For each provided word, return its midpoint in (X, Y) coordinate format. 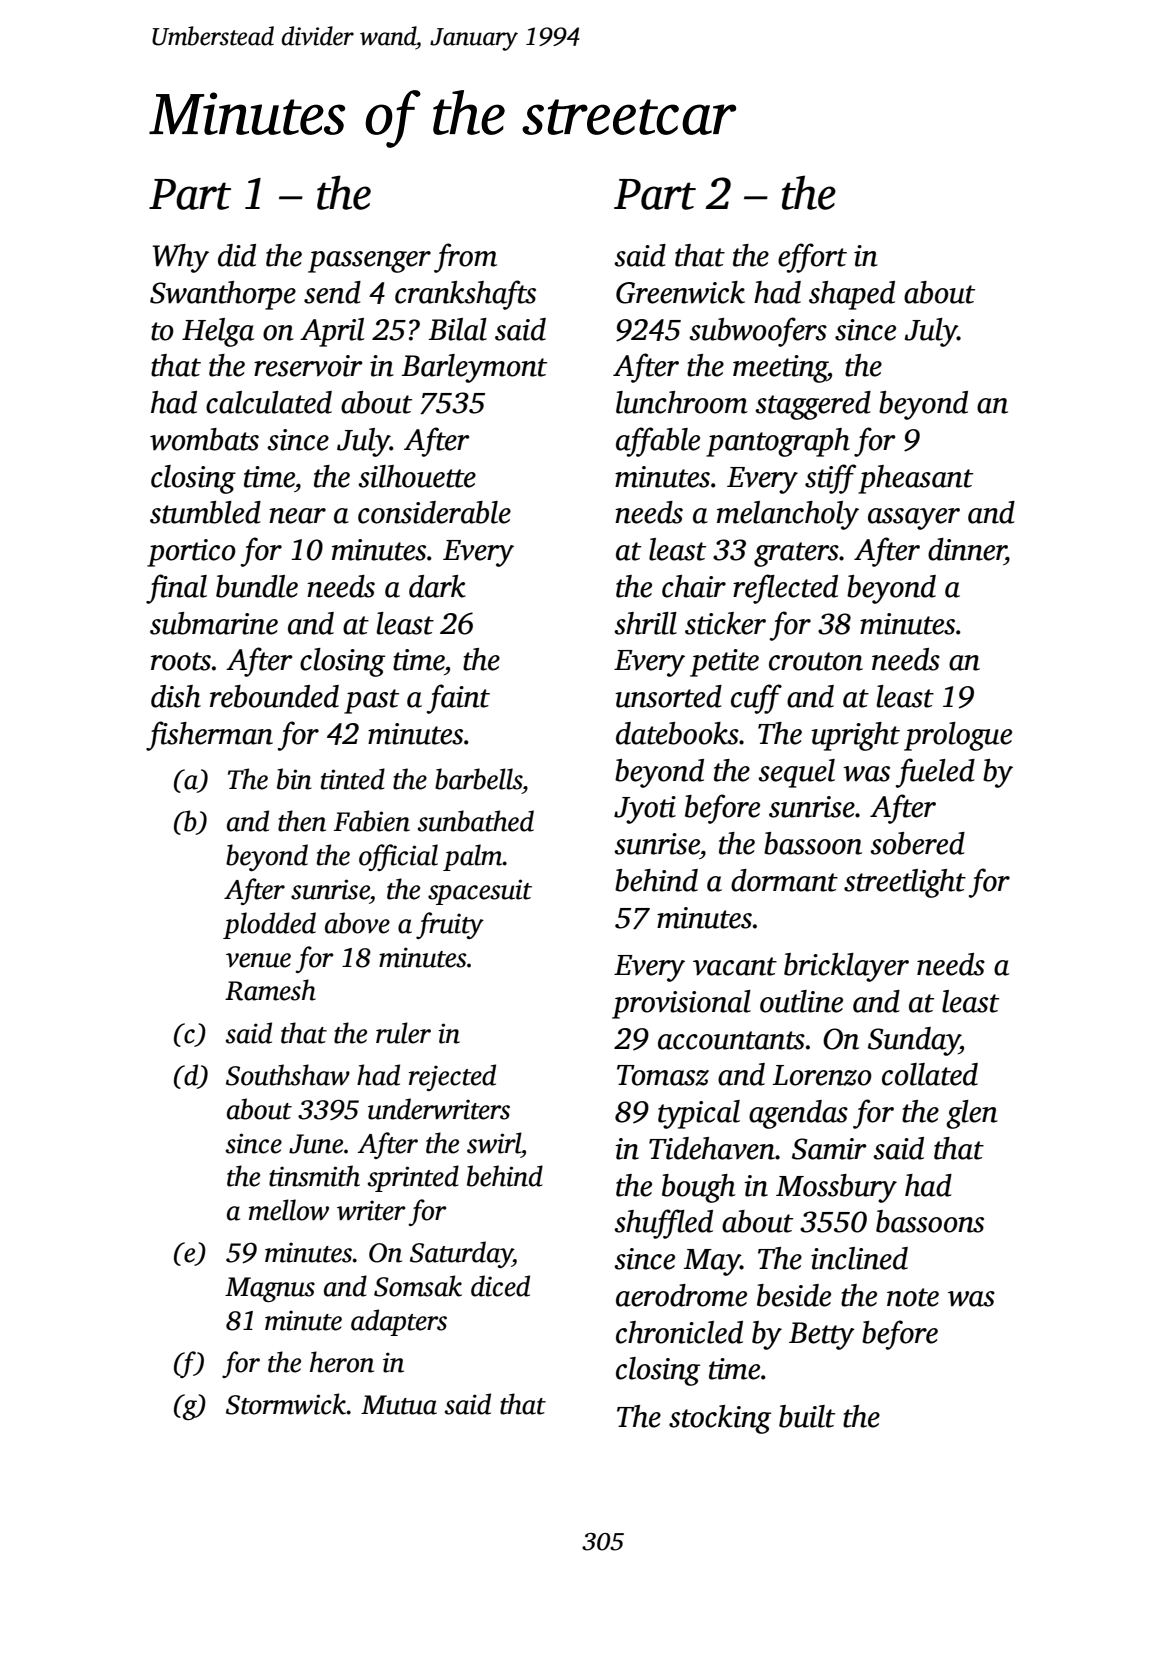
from (465, 258)
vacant (735, 966)
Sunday (914, 1041)
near (297, 516)
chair (694, 586)
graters (796, 554)
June (316, 1144)
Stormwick (286, 1404)
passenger (369, 262)
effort (812, 258)
